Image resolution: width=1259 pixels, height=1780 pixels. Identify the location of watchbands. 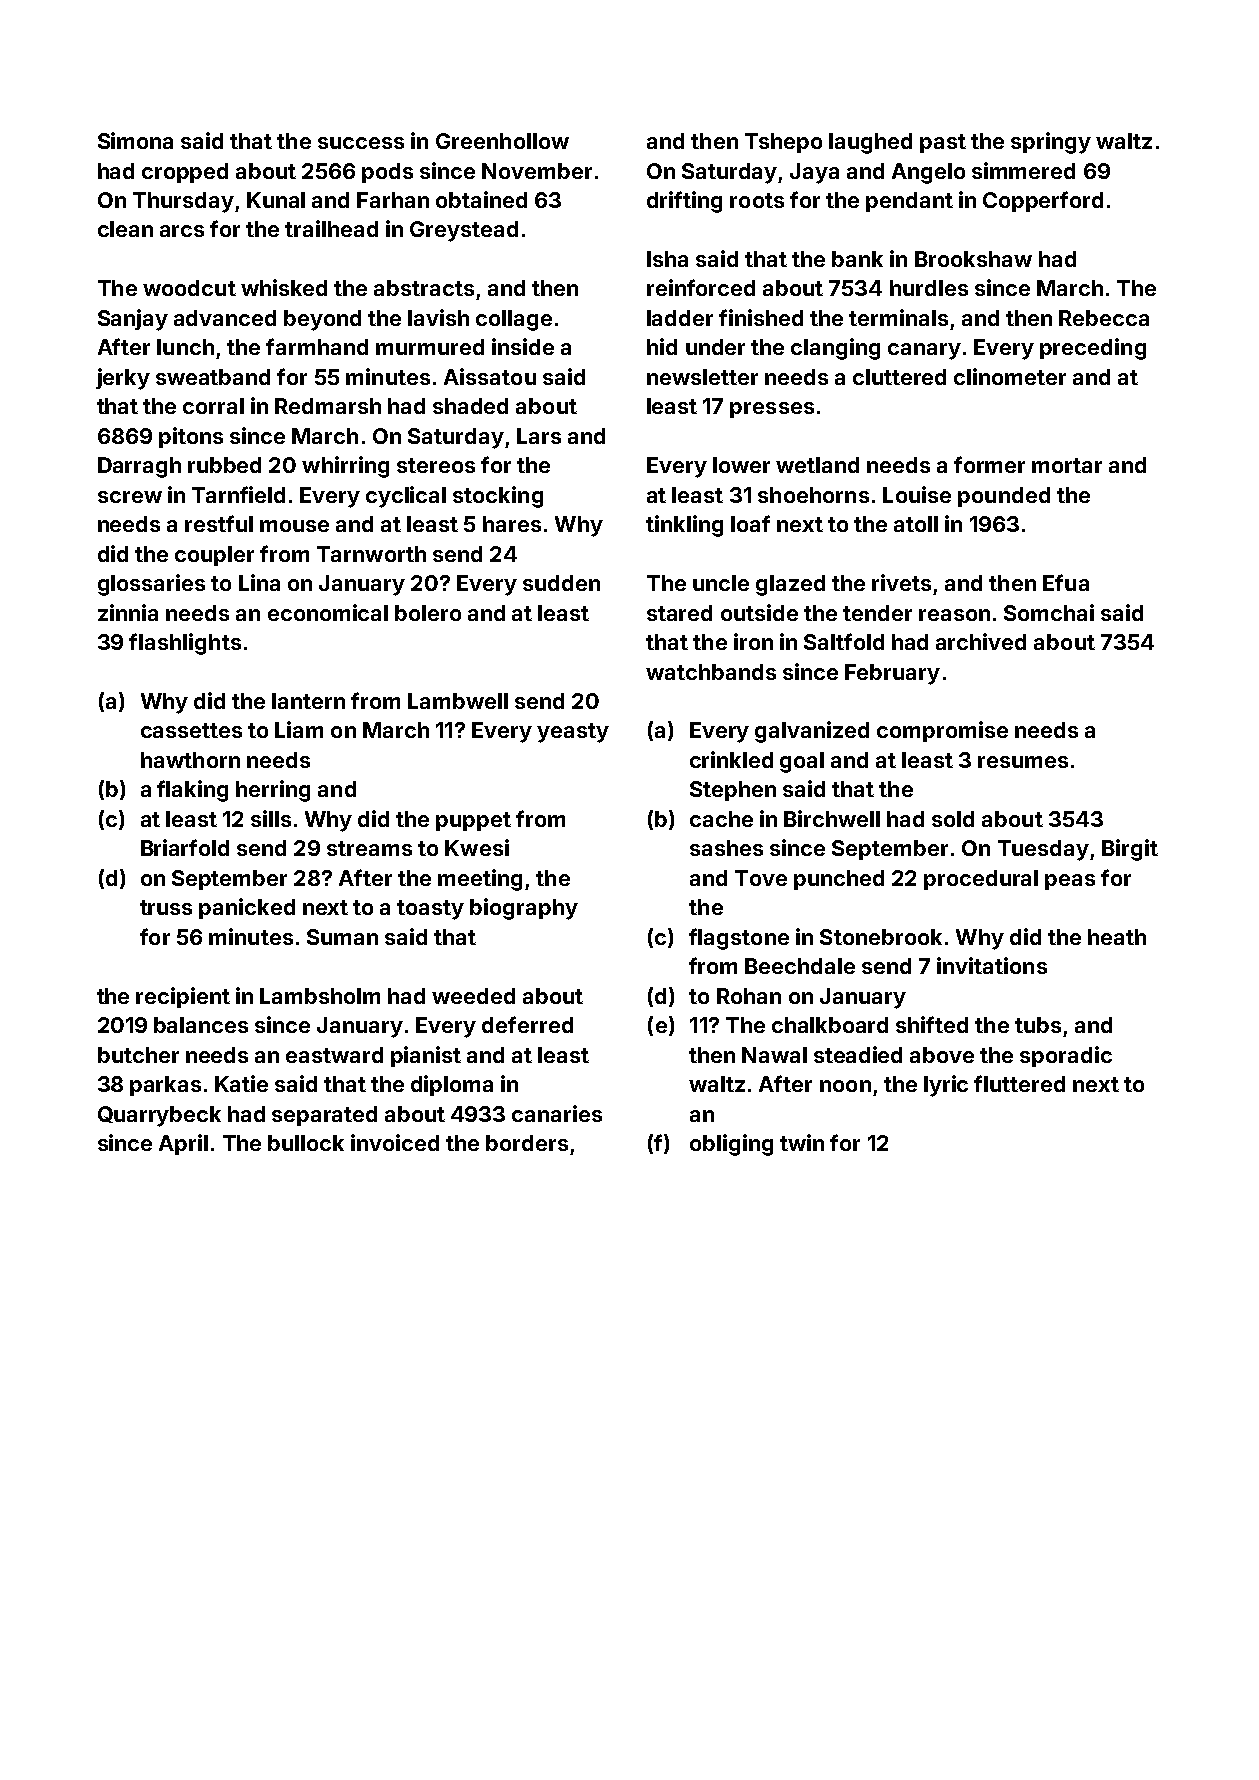
(711, 672).
